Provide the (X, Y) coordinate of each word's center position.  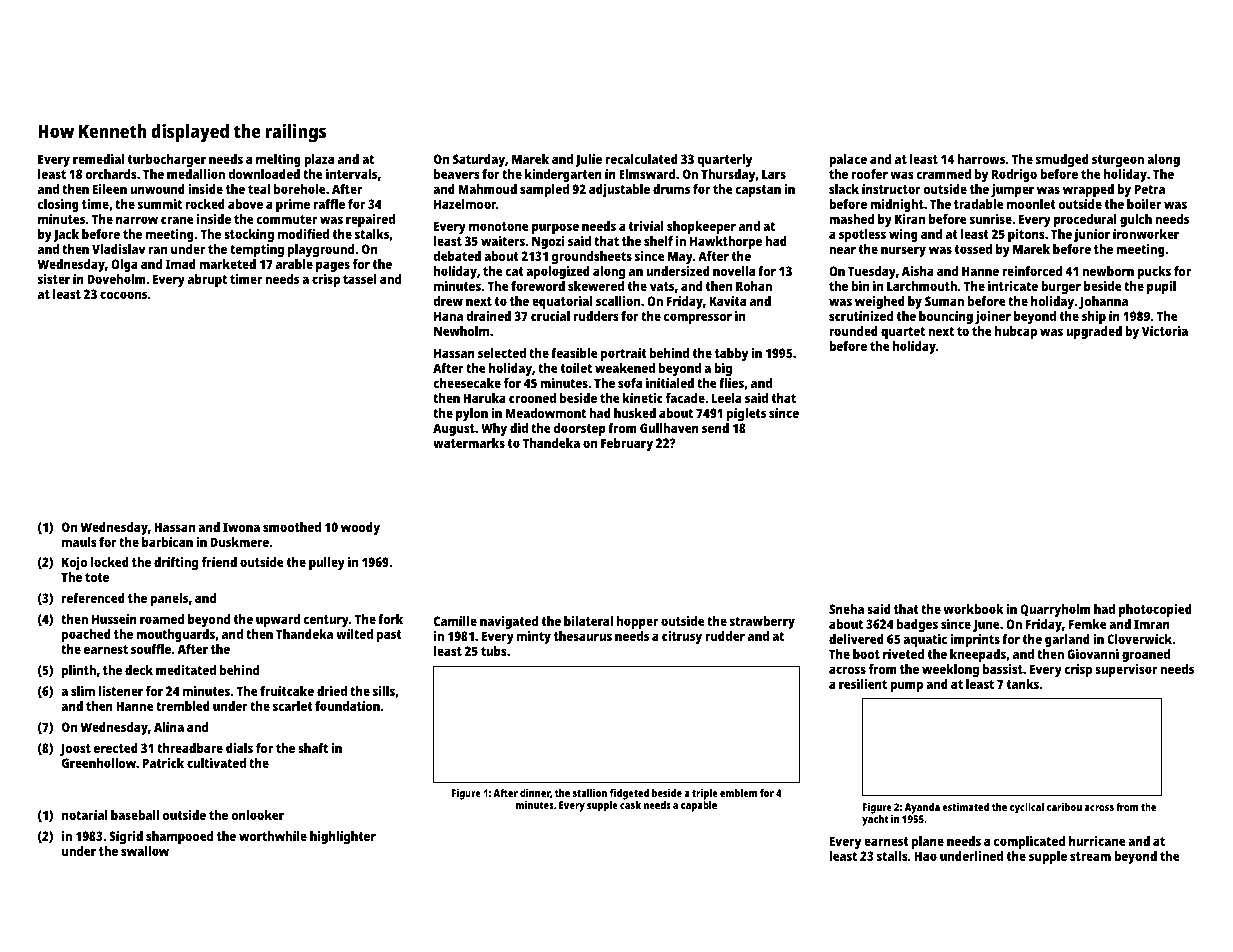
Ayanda (922, 808)
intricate (1013, 286)
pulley (327, 563)
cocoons (123, 295)
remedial (98, 159)
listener (121, 691)
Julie (588, 160)
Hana (448, 316)
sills (384, 691)
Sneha (846, 609)
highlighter (343, 837)
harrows (981, 159)
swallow (145, 851)
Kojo (74, 563)
